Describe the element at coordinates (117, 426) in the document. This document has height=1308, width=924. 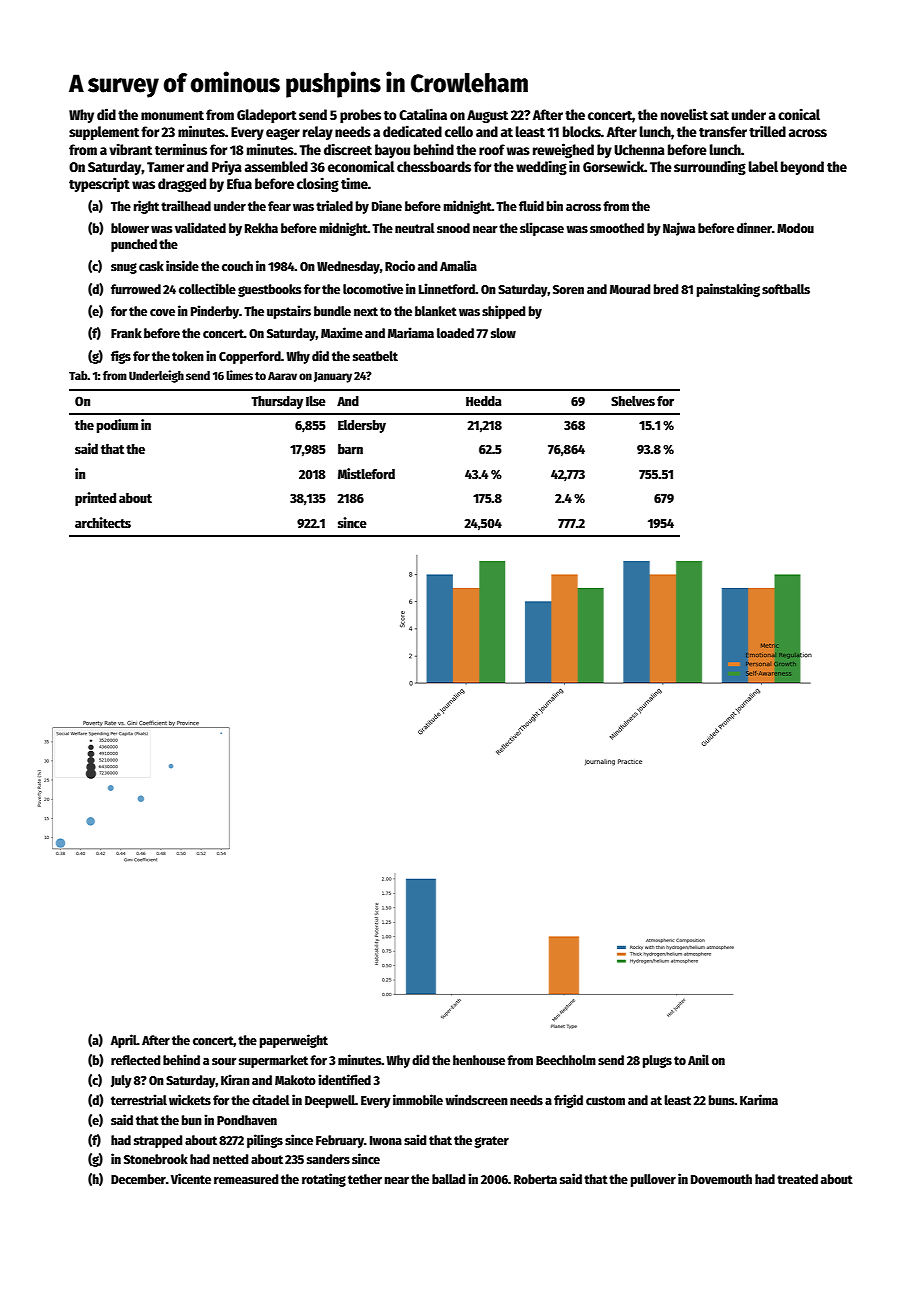
I see `podium` at that location.
